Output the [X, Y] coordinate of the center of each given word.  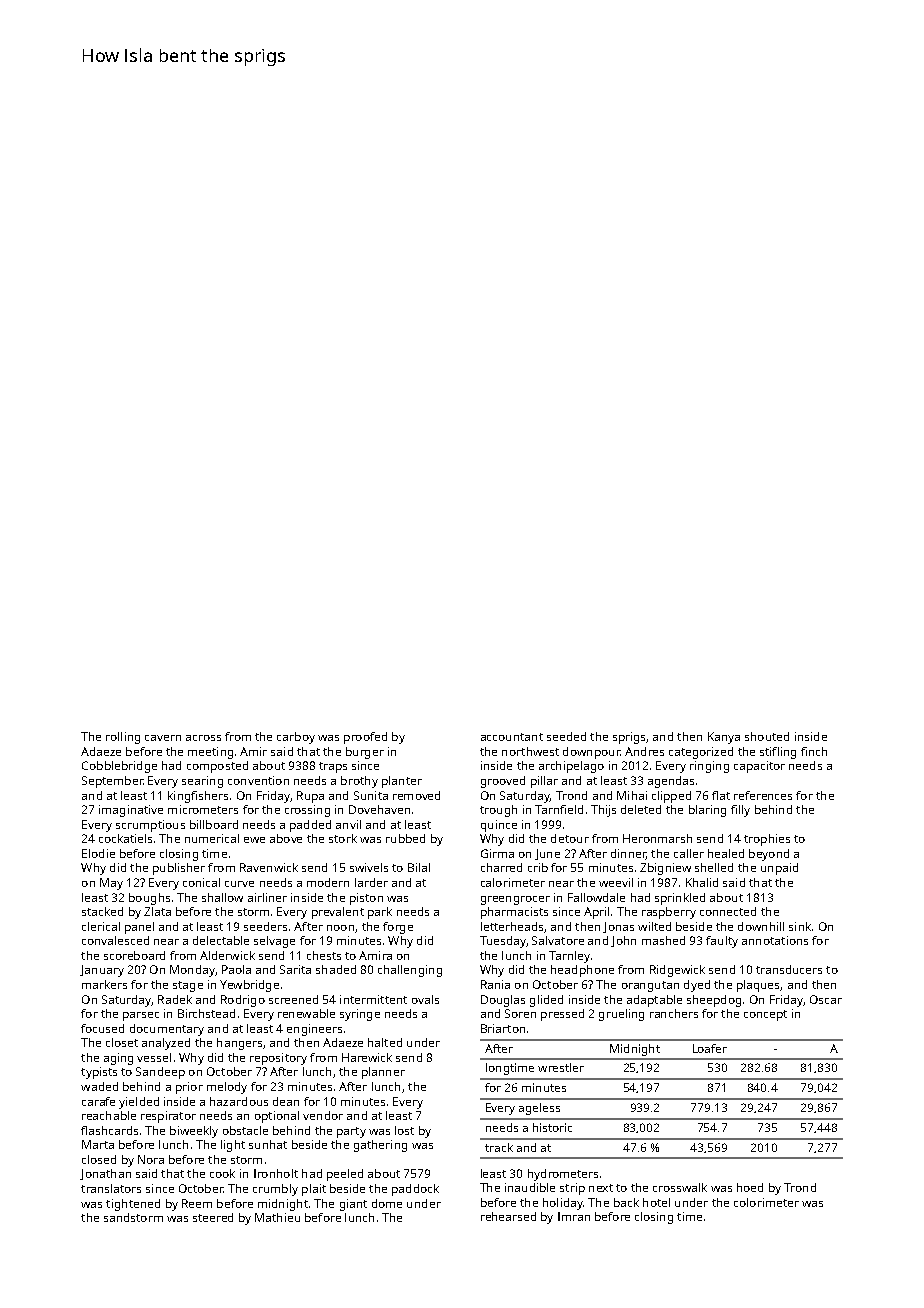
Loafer [710, 1048]
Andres [644, 751]
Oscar [826, 999]
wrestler [561, 1067]
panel [139, 928]
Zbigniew [665, 869]
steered [213, 1217]
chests [324, 955]
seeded [566, 736]
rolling [123, 738]
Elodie [98, 853]
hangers [239, 1044]
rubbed [405, 838]
